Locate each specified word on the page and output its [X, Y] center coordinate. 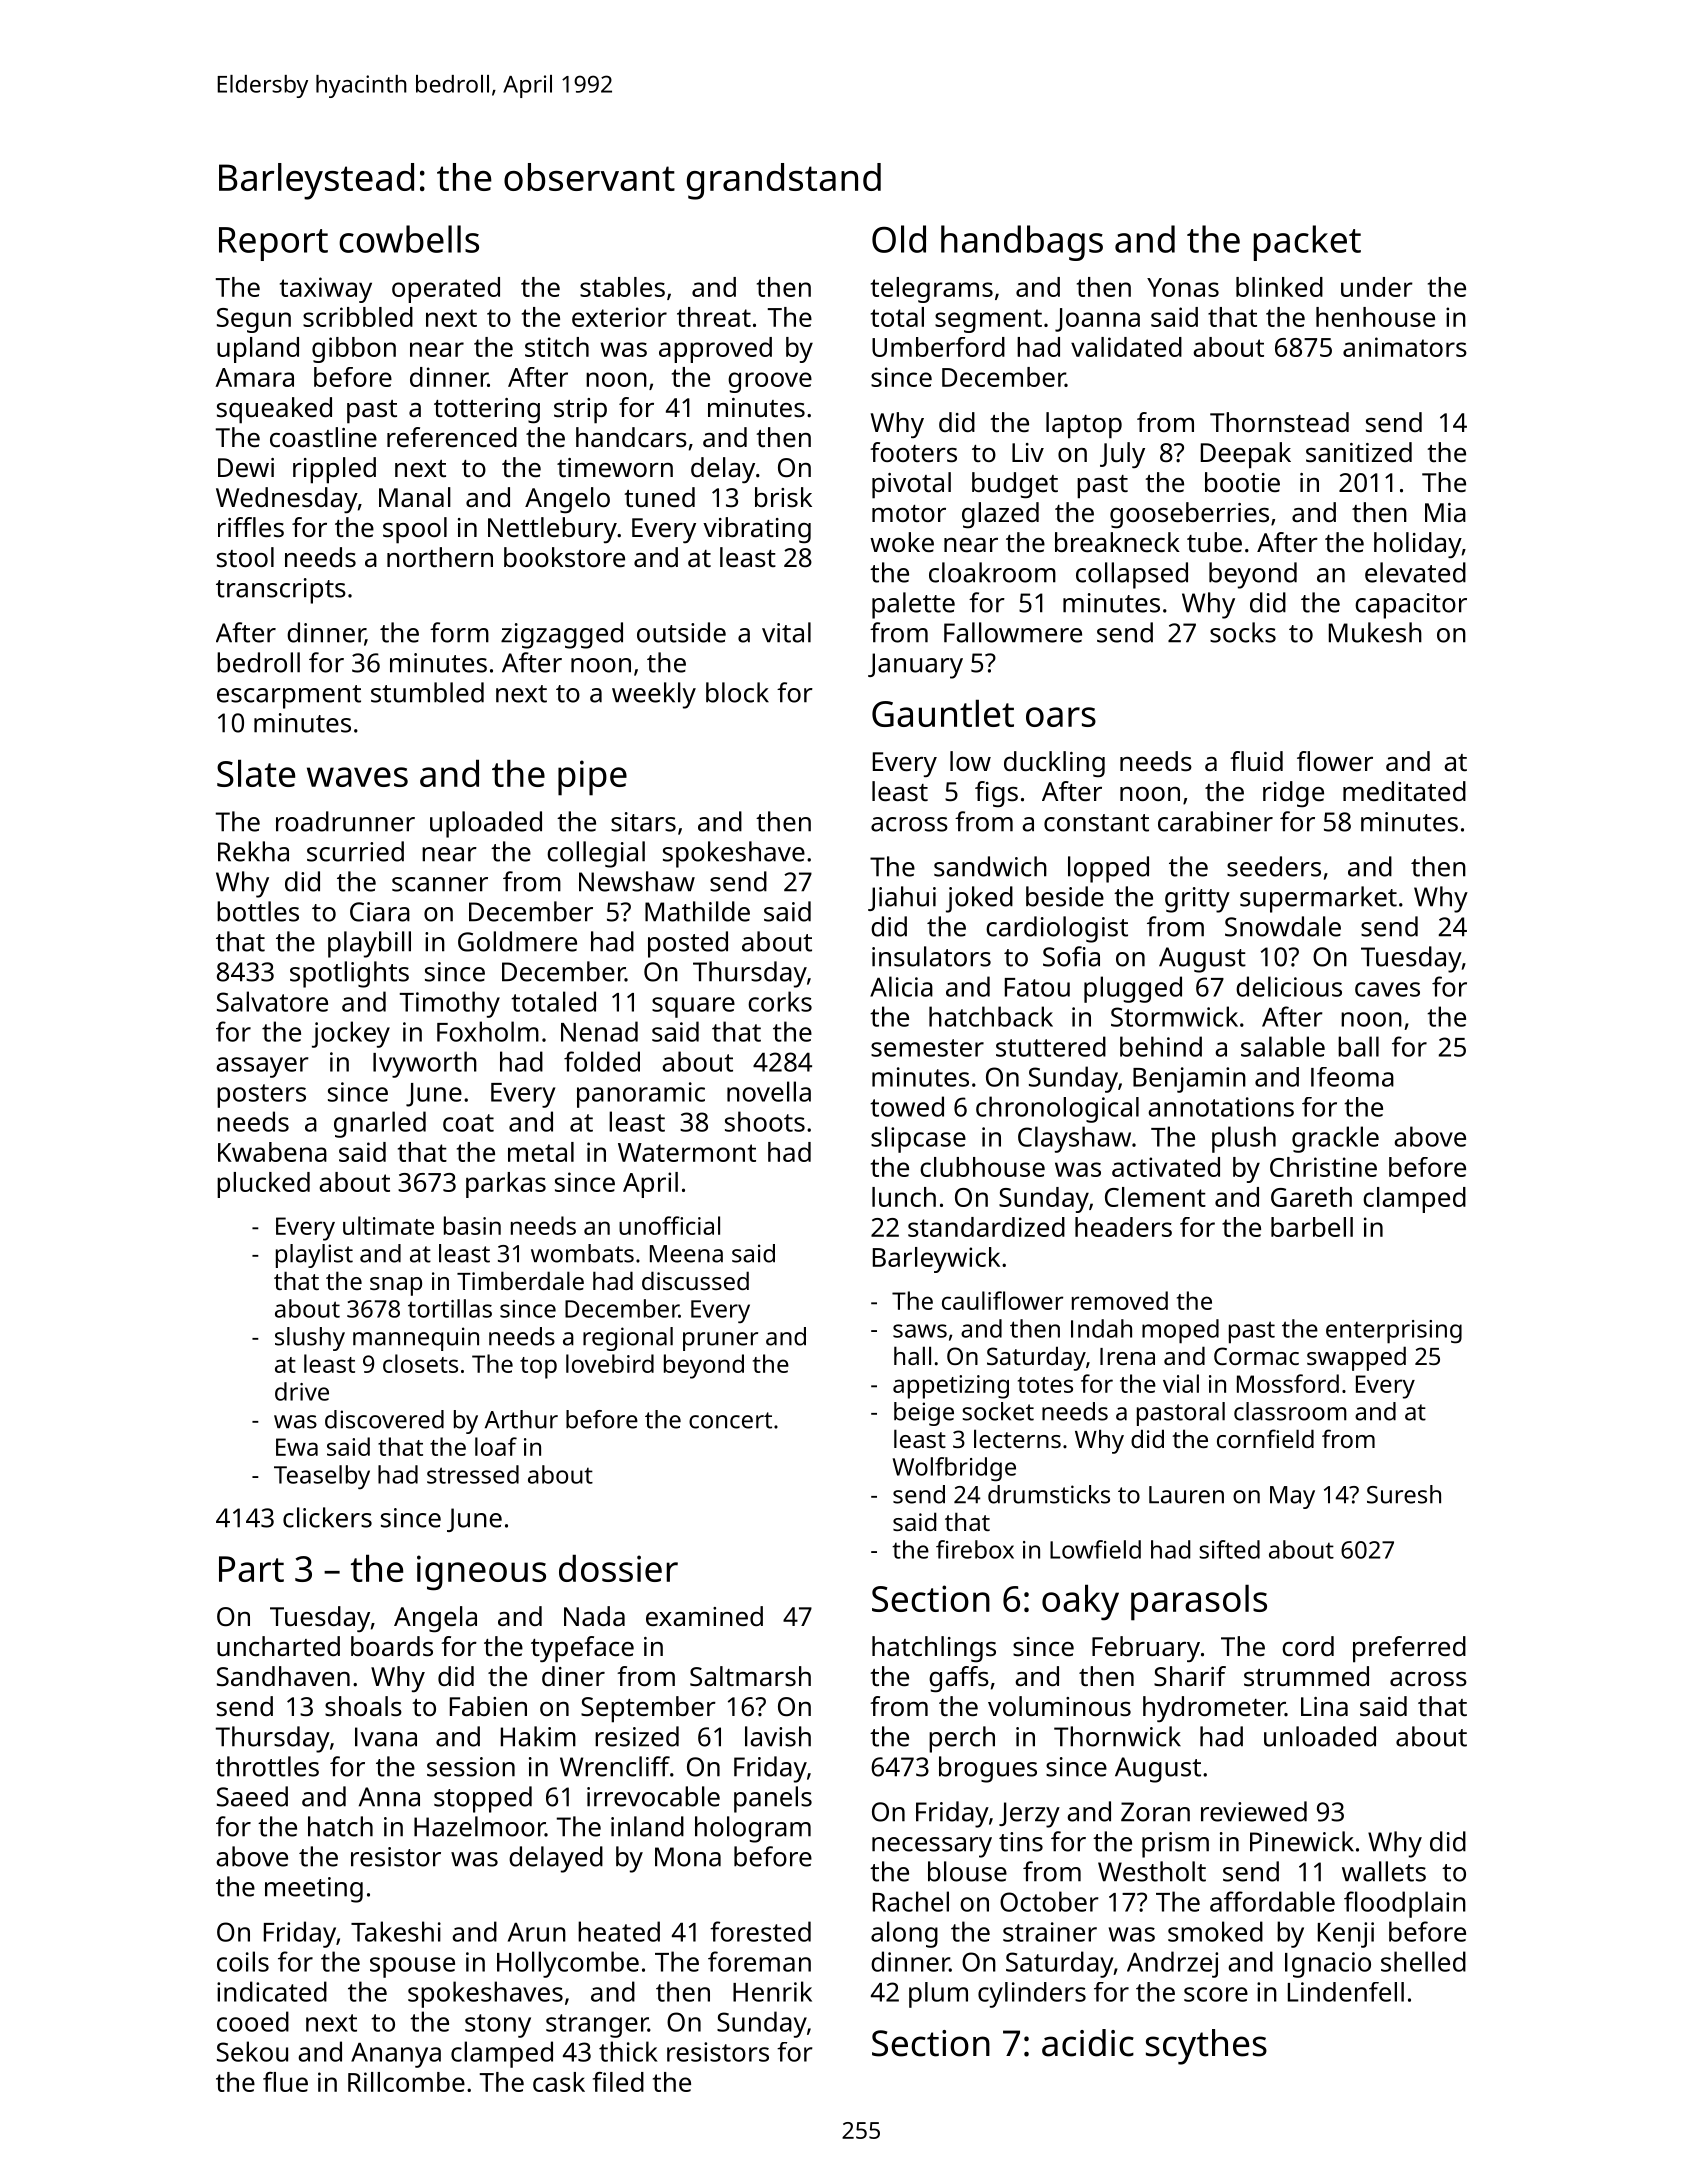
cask [559, 2082]
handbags [1022, 243]
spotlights [349, 974]
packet [1307, 243]
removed [1120, 1300]
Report [273, 244]
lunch [904, 1197]
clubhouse [982, 1167]
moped [1180, 1331]
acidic [1088, 2043]
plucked [263, 1185]
